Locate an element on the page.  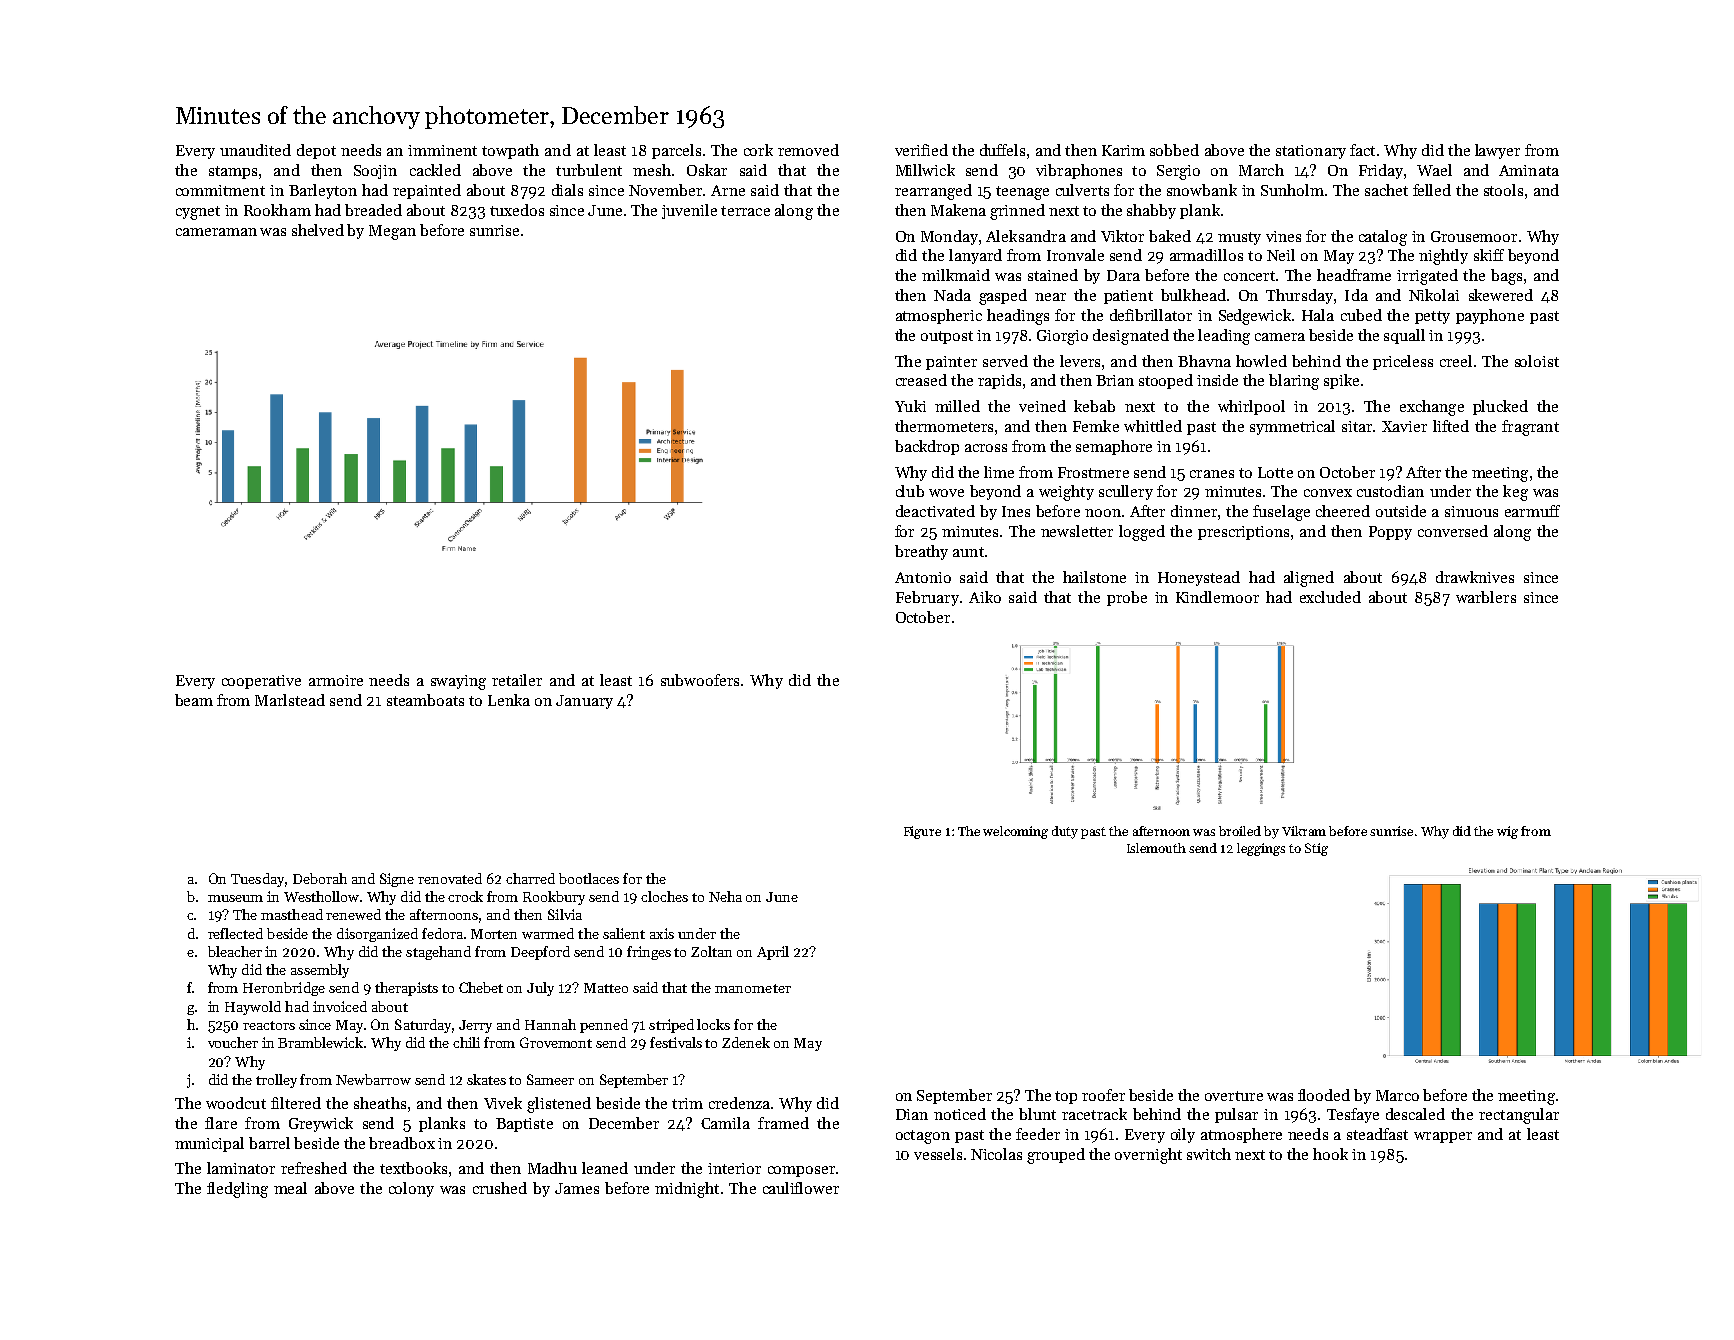
Antonio is located at coordinates (923, 577).
